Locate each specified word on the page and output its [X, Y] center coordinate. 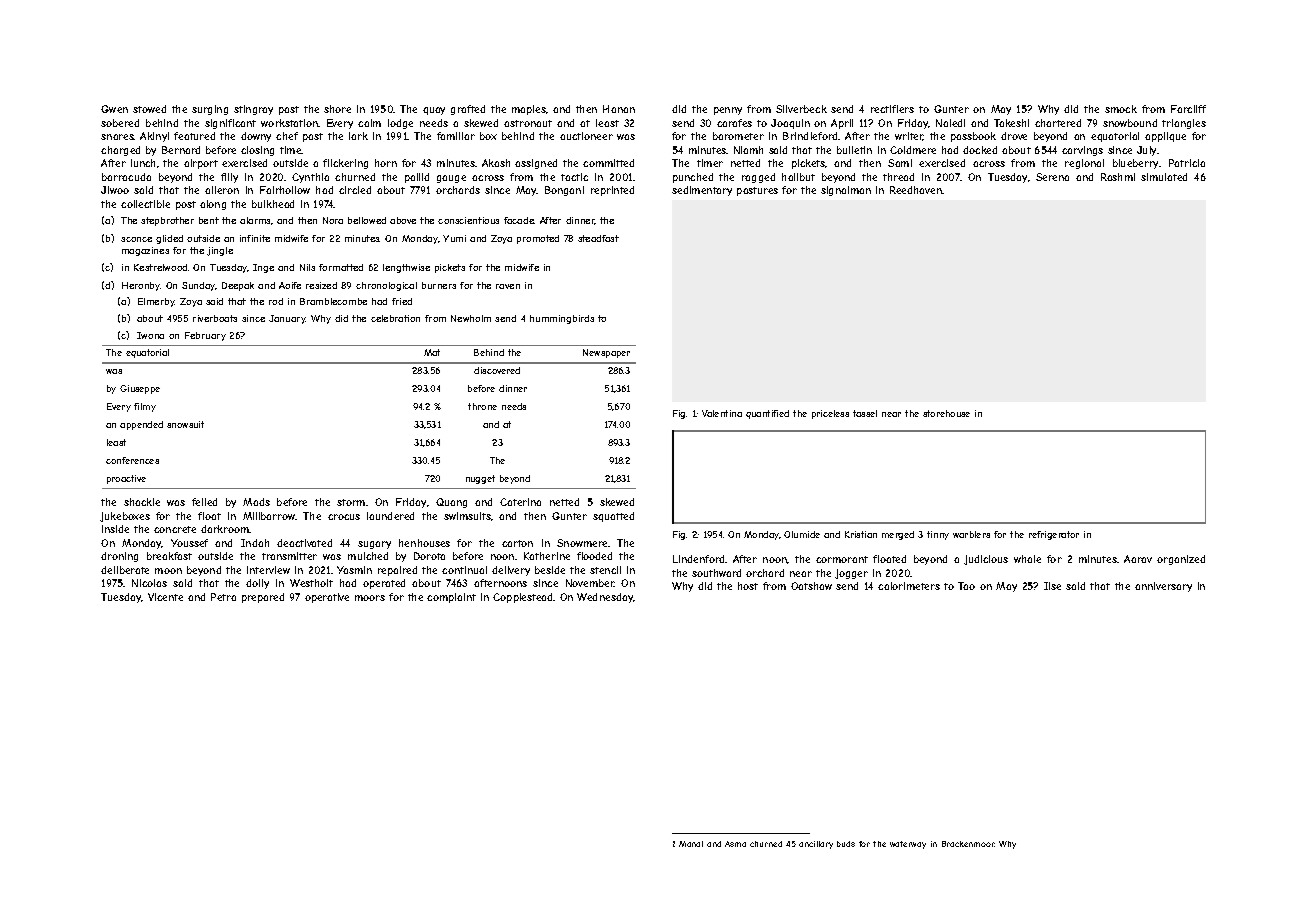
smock [1121, 109]
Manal [691, 844]
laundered [390, 516]
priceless [830, 414]
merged [898, 535]
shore [337, 109]
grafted [468, 110]
